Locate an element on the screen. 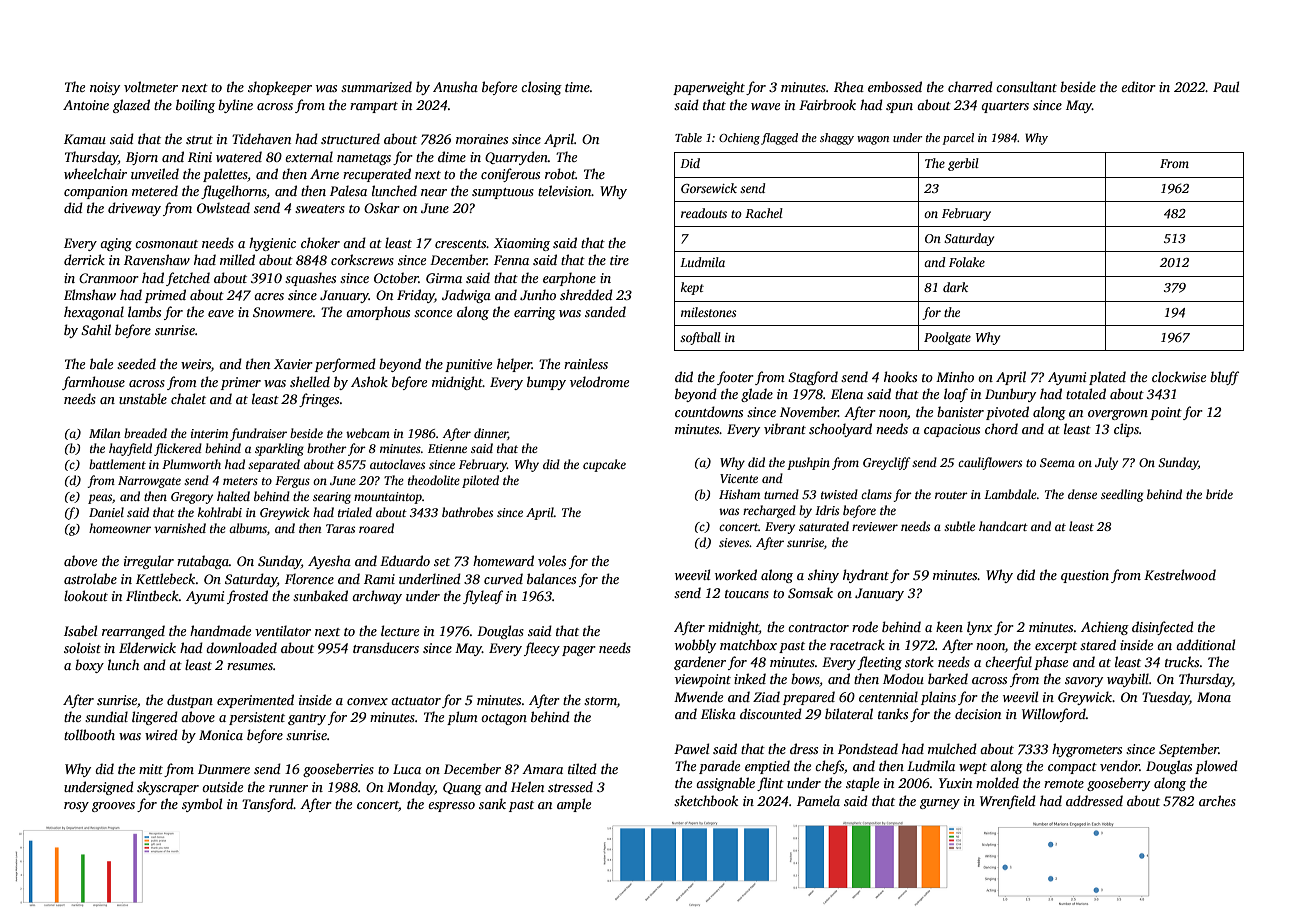 The width and height of the screenshot is (1308, 924). spun is located at coordinates (899, 108).
